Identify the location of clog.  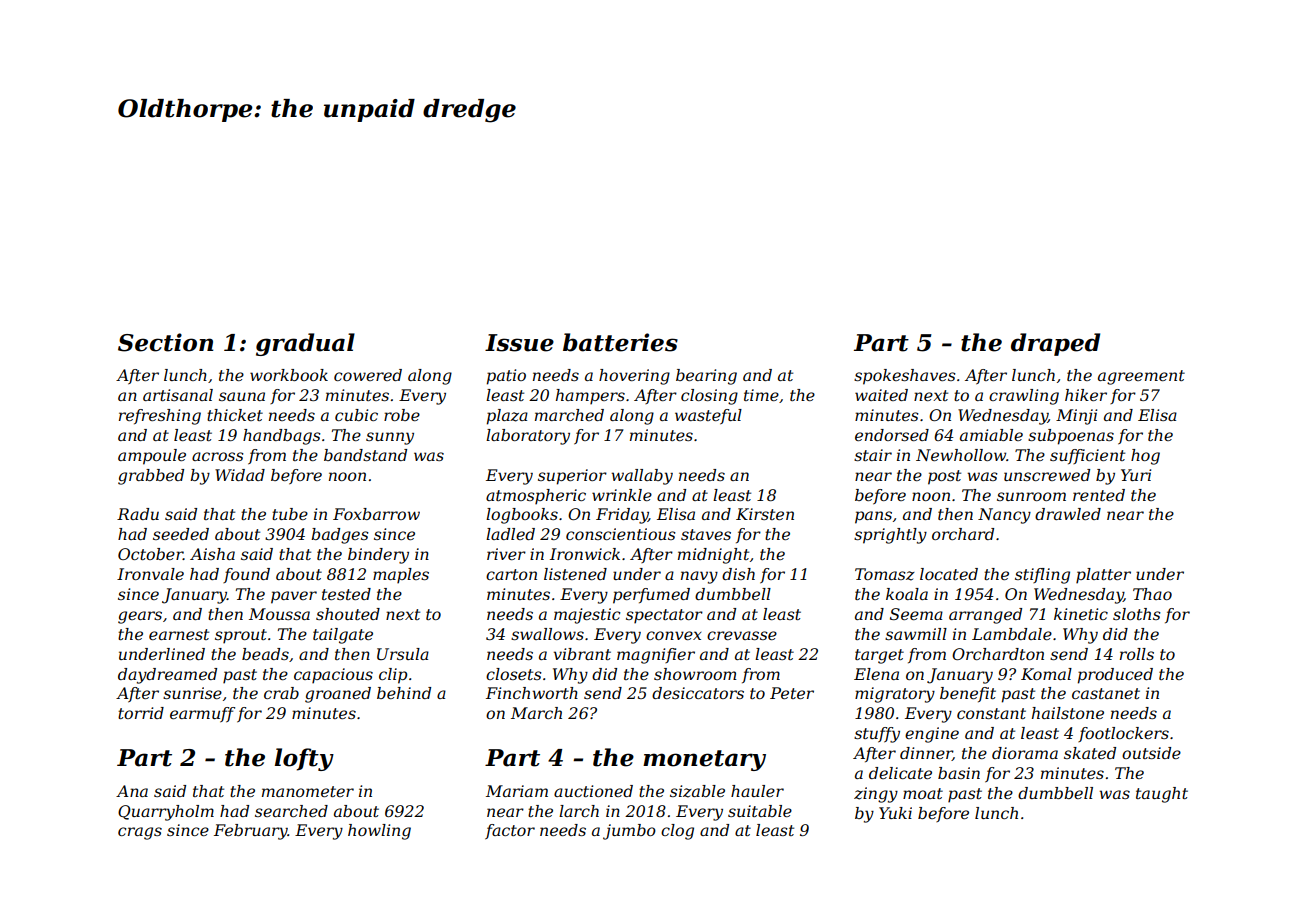
(677, 832).
